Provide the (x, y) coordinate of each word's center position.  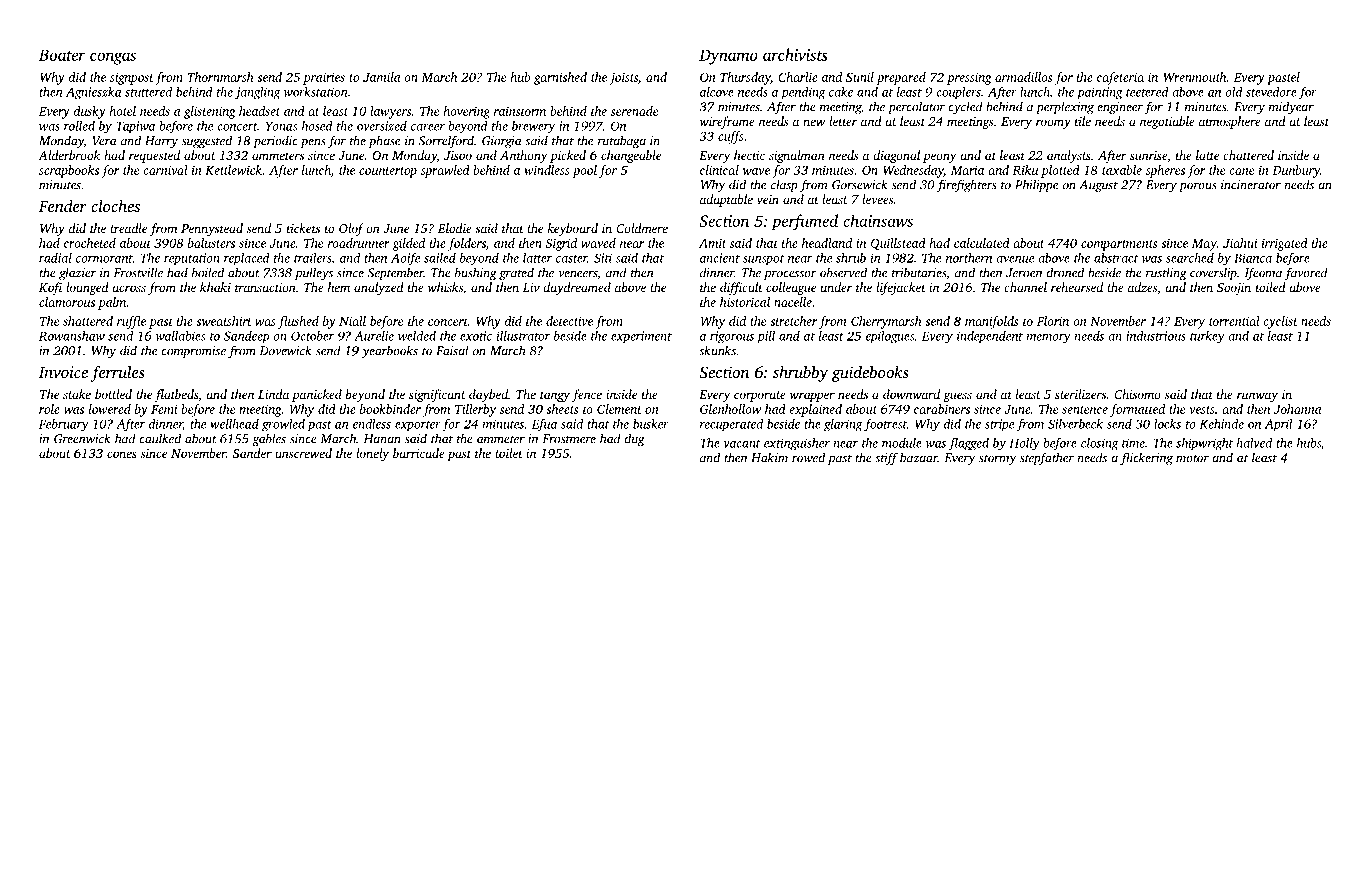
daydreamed (577, 288)
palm (112, 303)
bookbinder (390, 409)
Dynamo (728, 57)
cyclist (1280, 322)
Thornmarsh (220, 77)
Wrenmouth (1195, 77)
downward (911, 394)
